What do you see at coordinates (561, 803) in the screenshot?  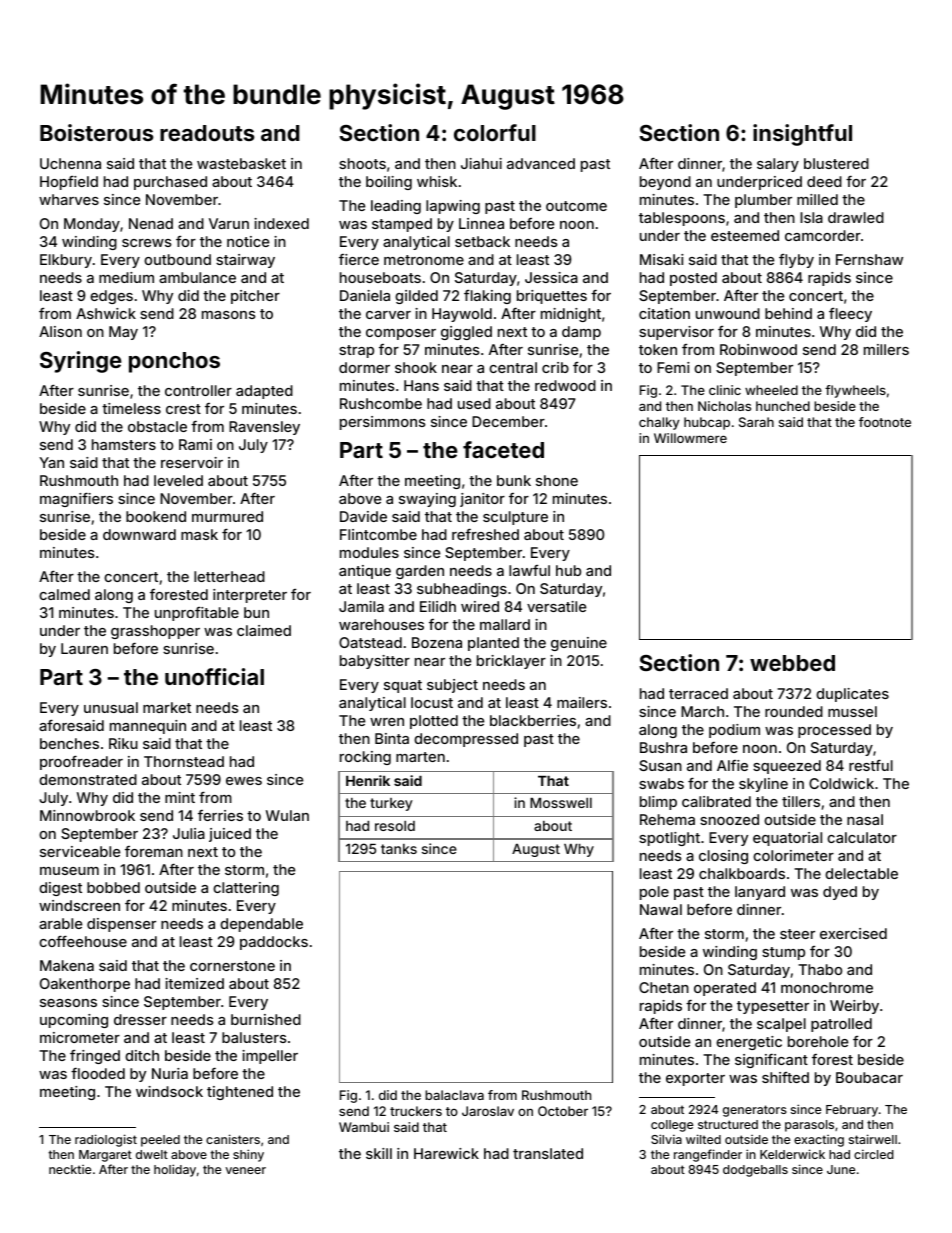 I see `Mosswell` at bounding box center [561, 803].
